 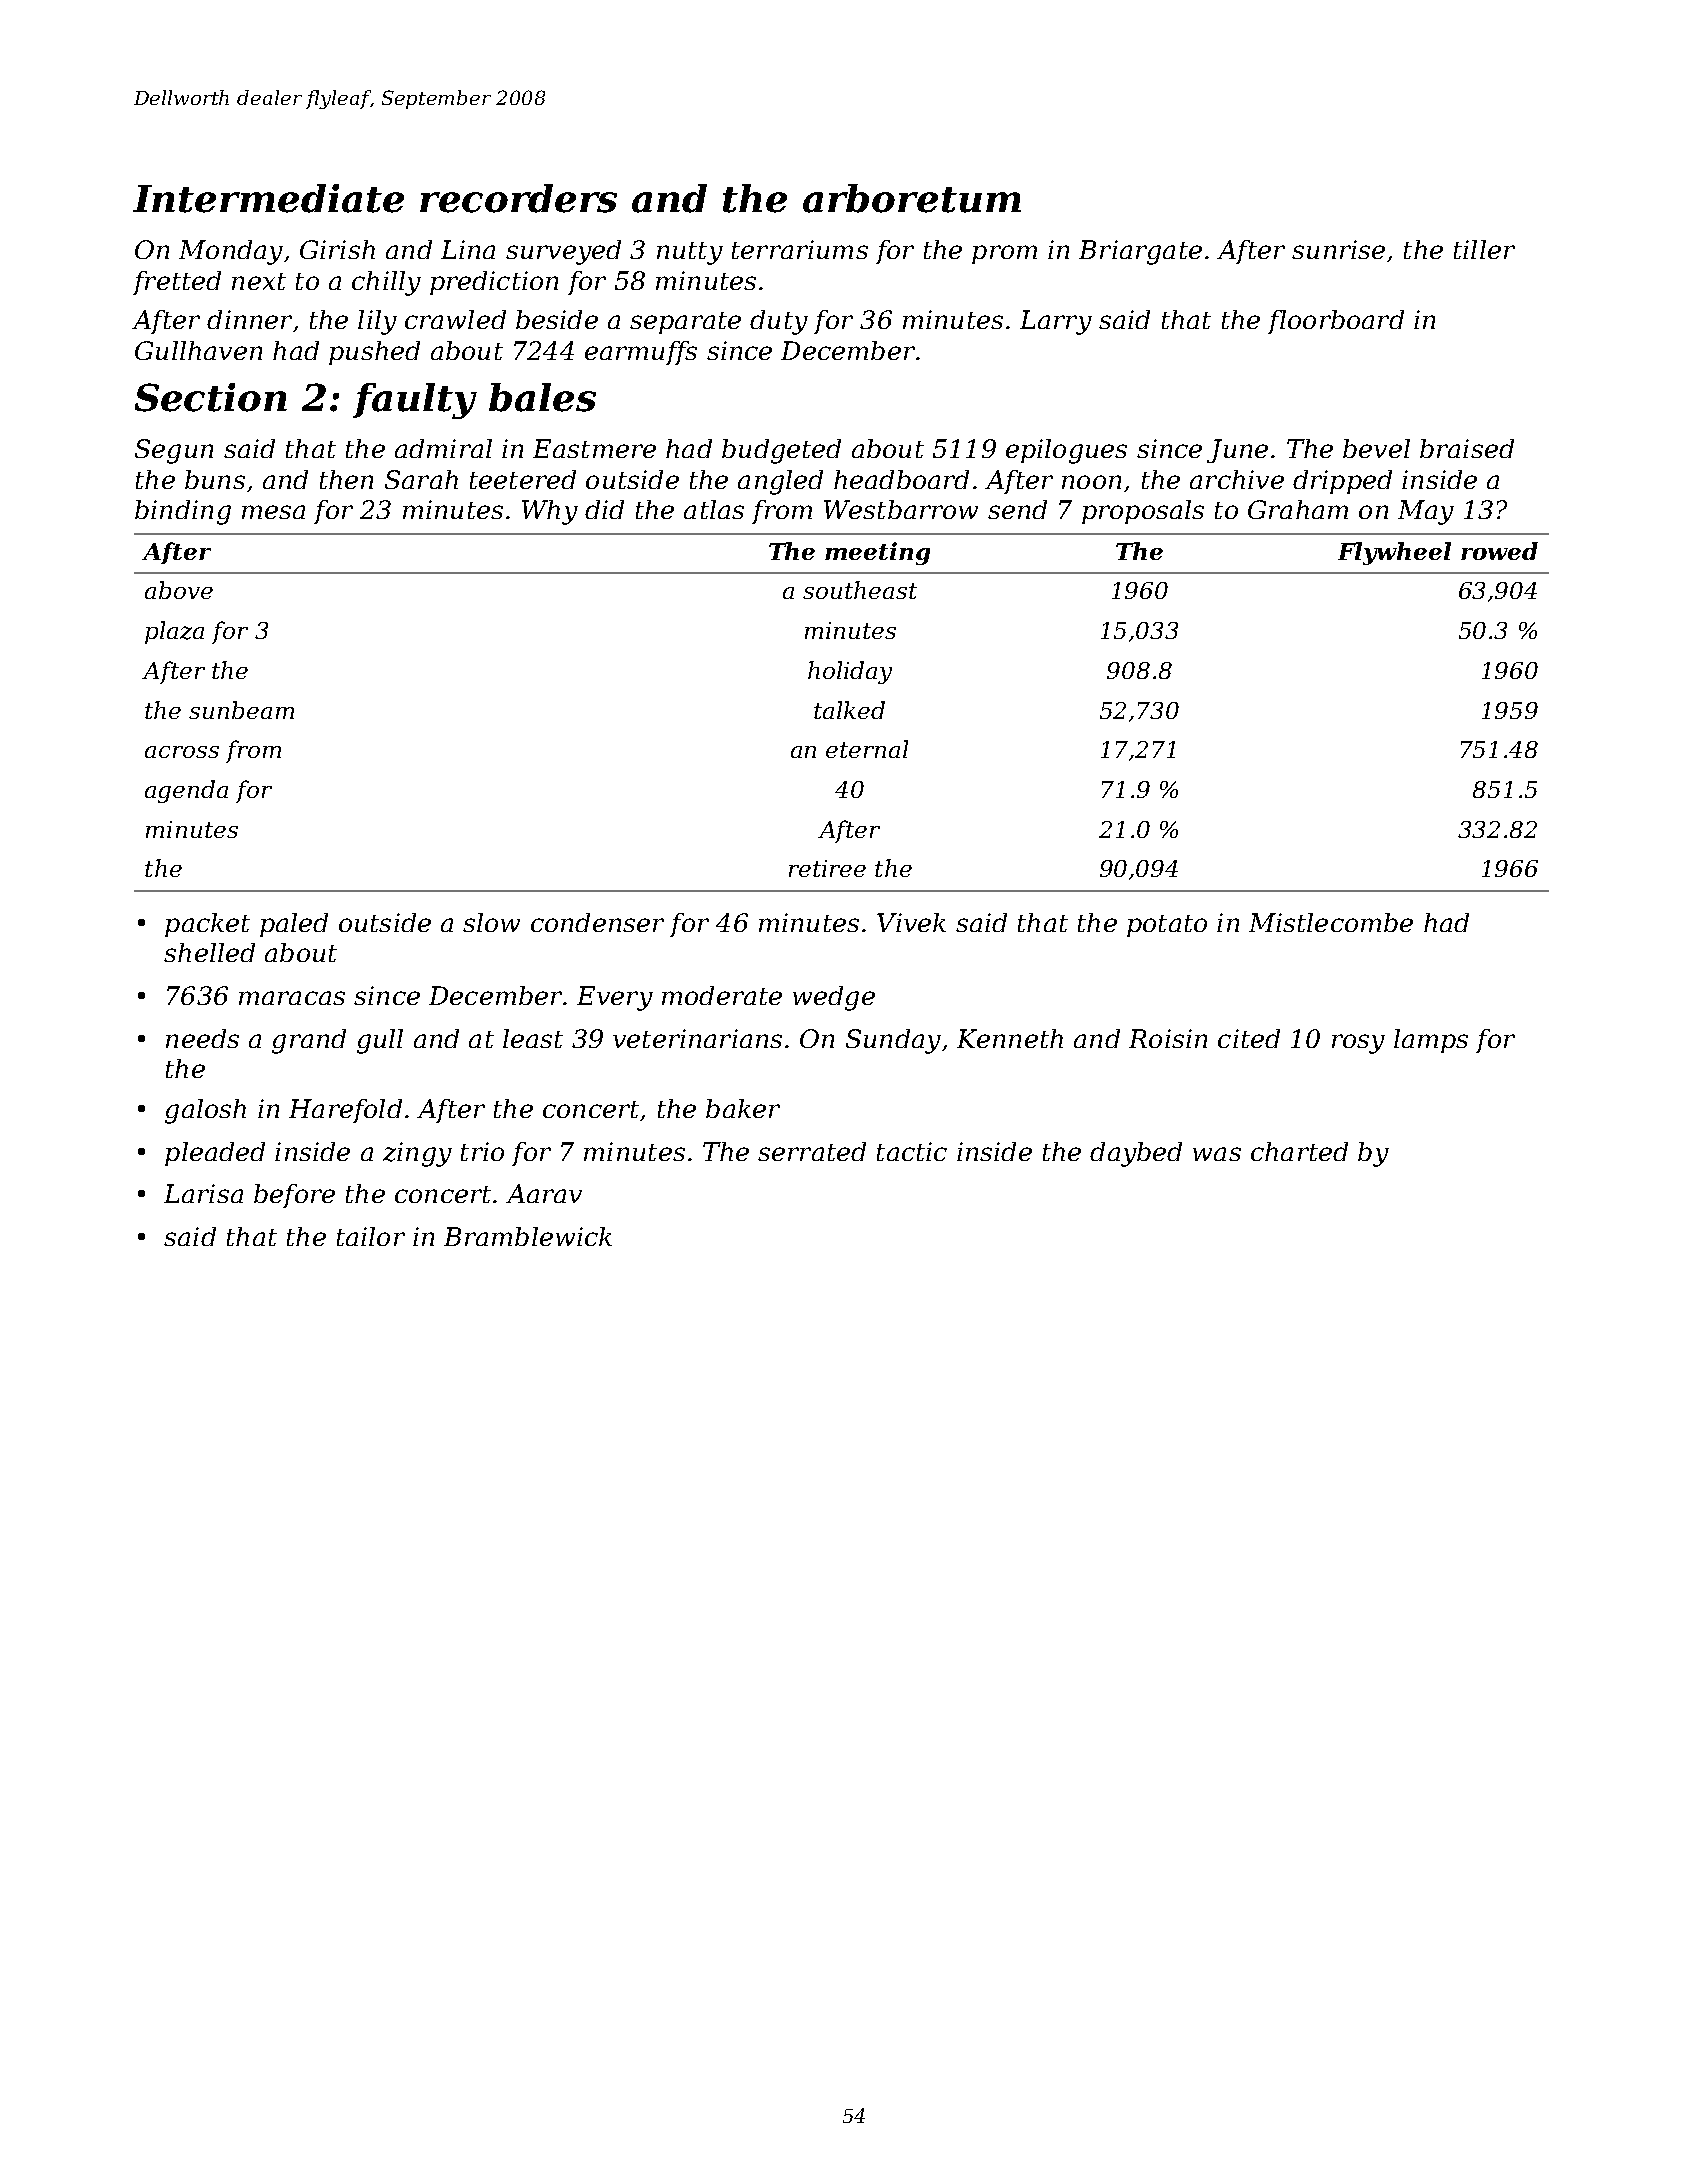 I want to click on Bramblewick, so click(x=528, y=1236).
